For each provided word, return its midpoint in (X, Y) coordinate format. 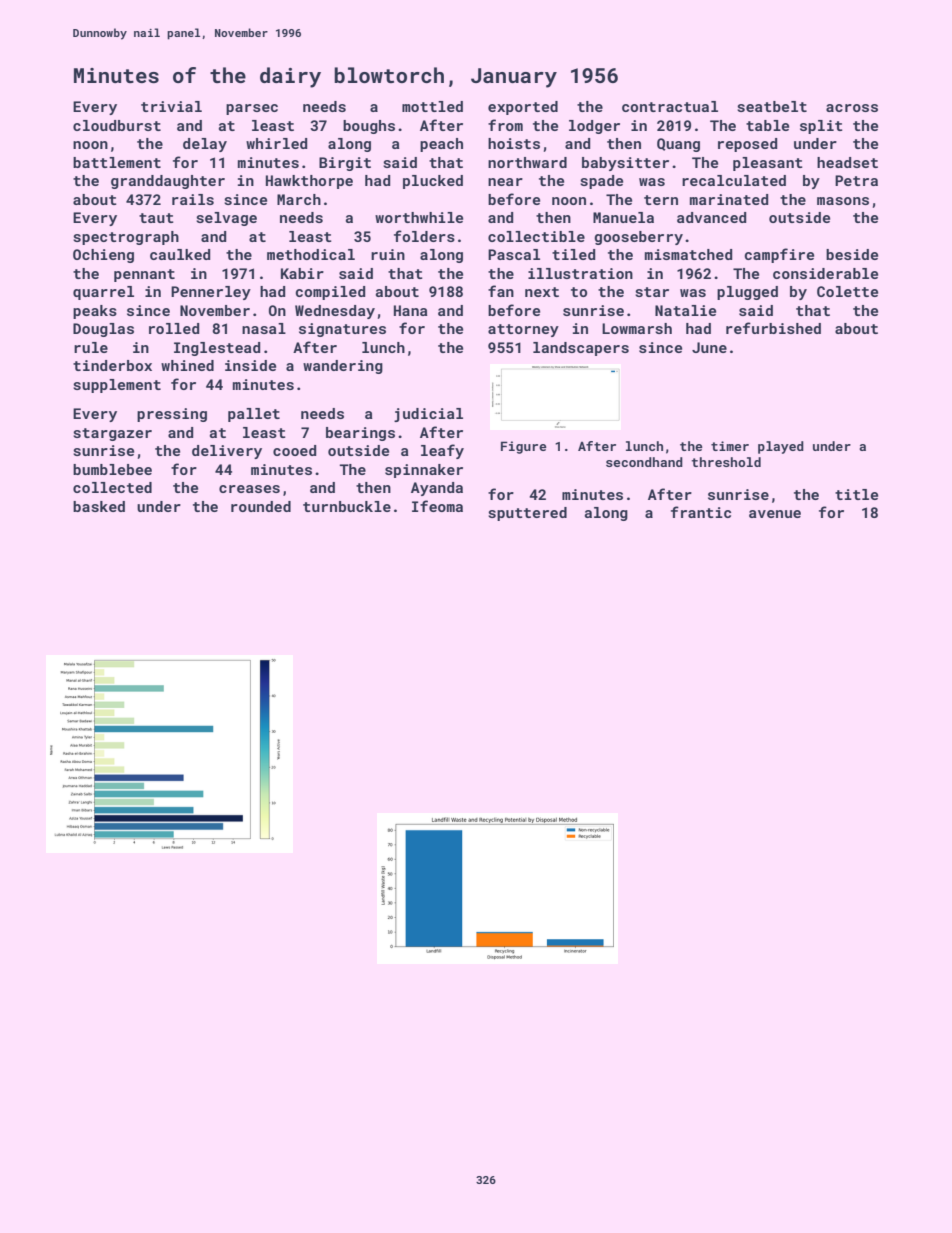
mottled (432, 106)
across (852, 108)
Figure (524, 447)
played (781, 447)
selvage (226, 219)
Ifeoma (437, 506)
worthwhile (419, 217)
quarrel (103, 293)
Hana (411, 310)
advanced (711, 217)
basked (99, 506)
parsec (252, 109)
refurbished (773, 328)
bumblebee (112, 469)
